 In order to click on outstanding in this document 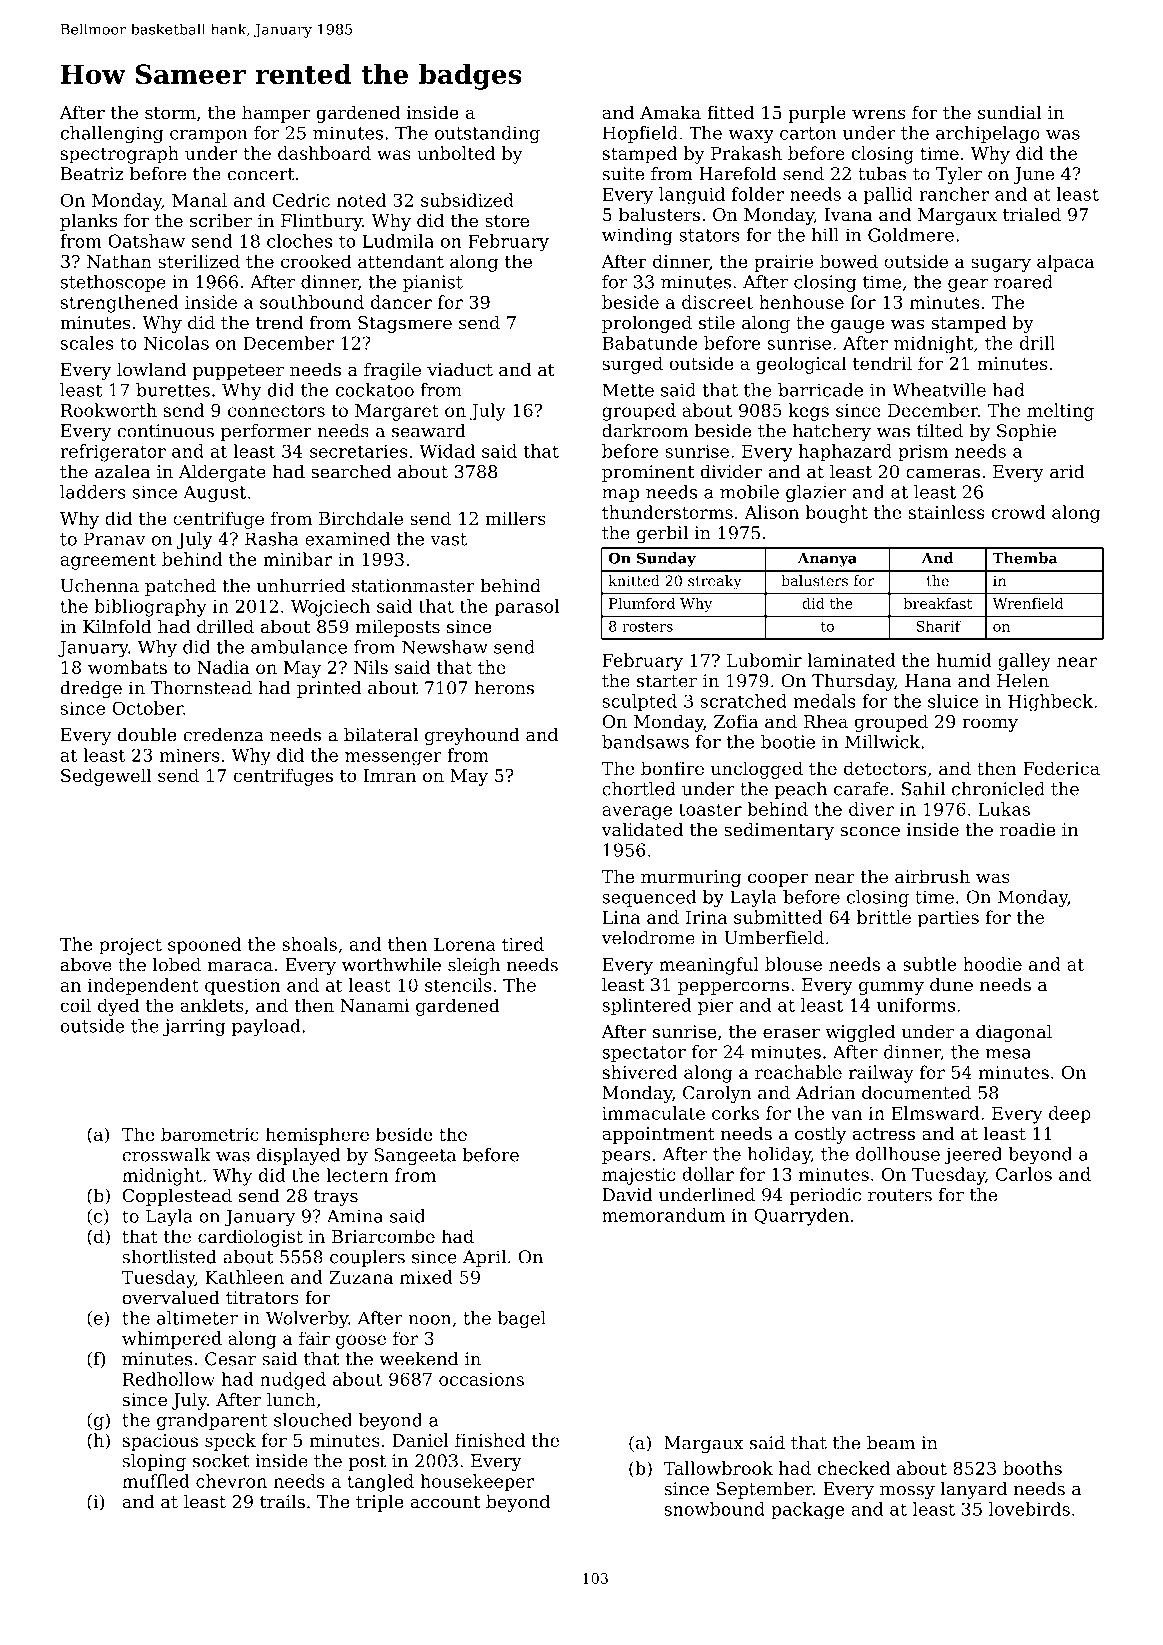, I will do `click(487, 135)`.
